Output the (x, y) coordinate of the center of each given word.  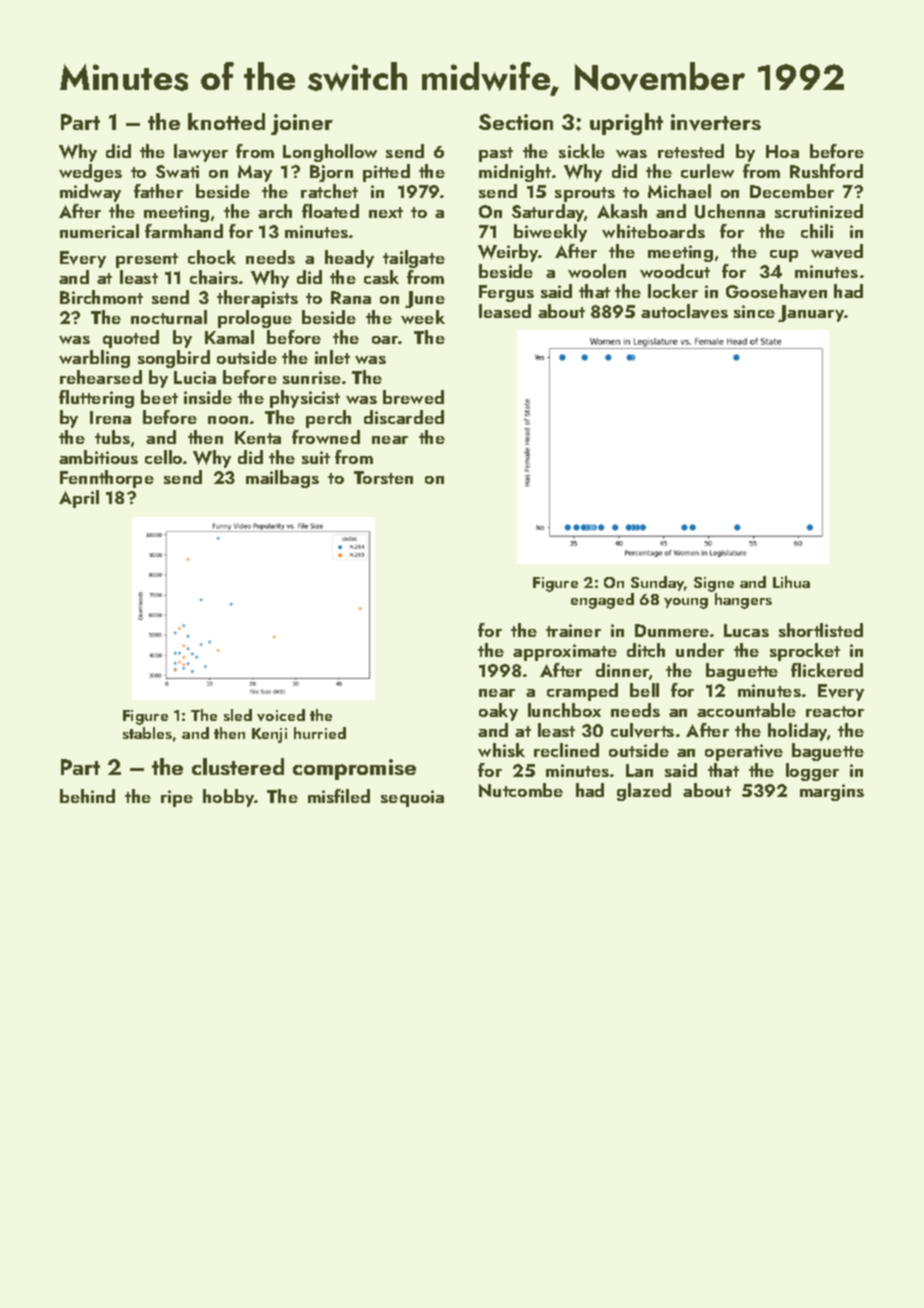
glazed (644, 792)
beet (159, 397)
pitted (386, 173)
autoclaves (684, 311)
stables (147, 733)
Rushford (826, 171)
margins (832, 792)
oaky (498, 712)
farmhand (184, 231)
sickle (582, 151)
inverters (716, 122)
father (158, 191)
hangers (743, 601)
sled (238, 715)
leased (505, 311)
